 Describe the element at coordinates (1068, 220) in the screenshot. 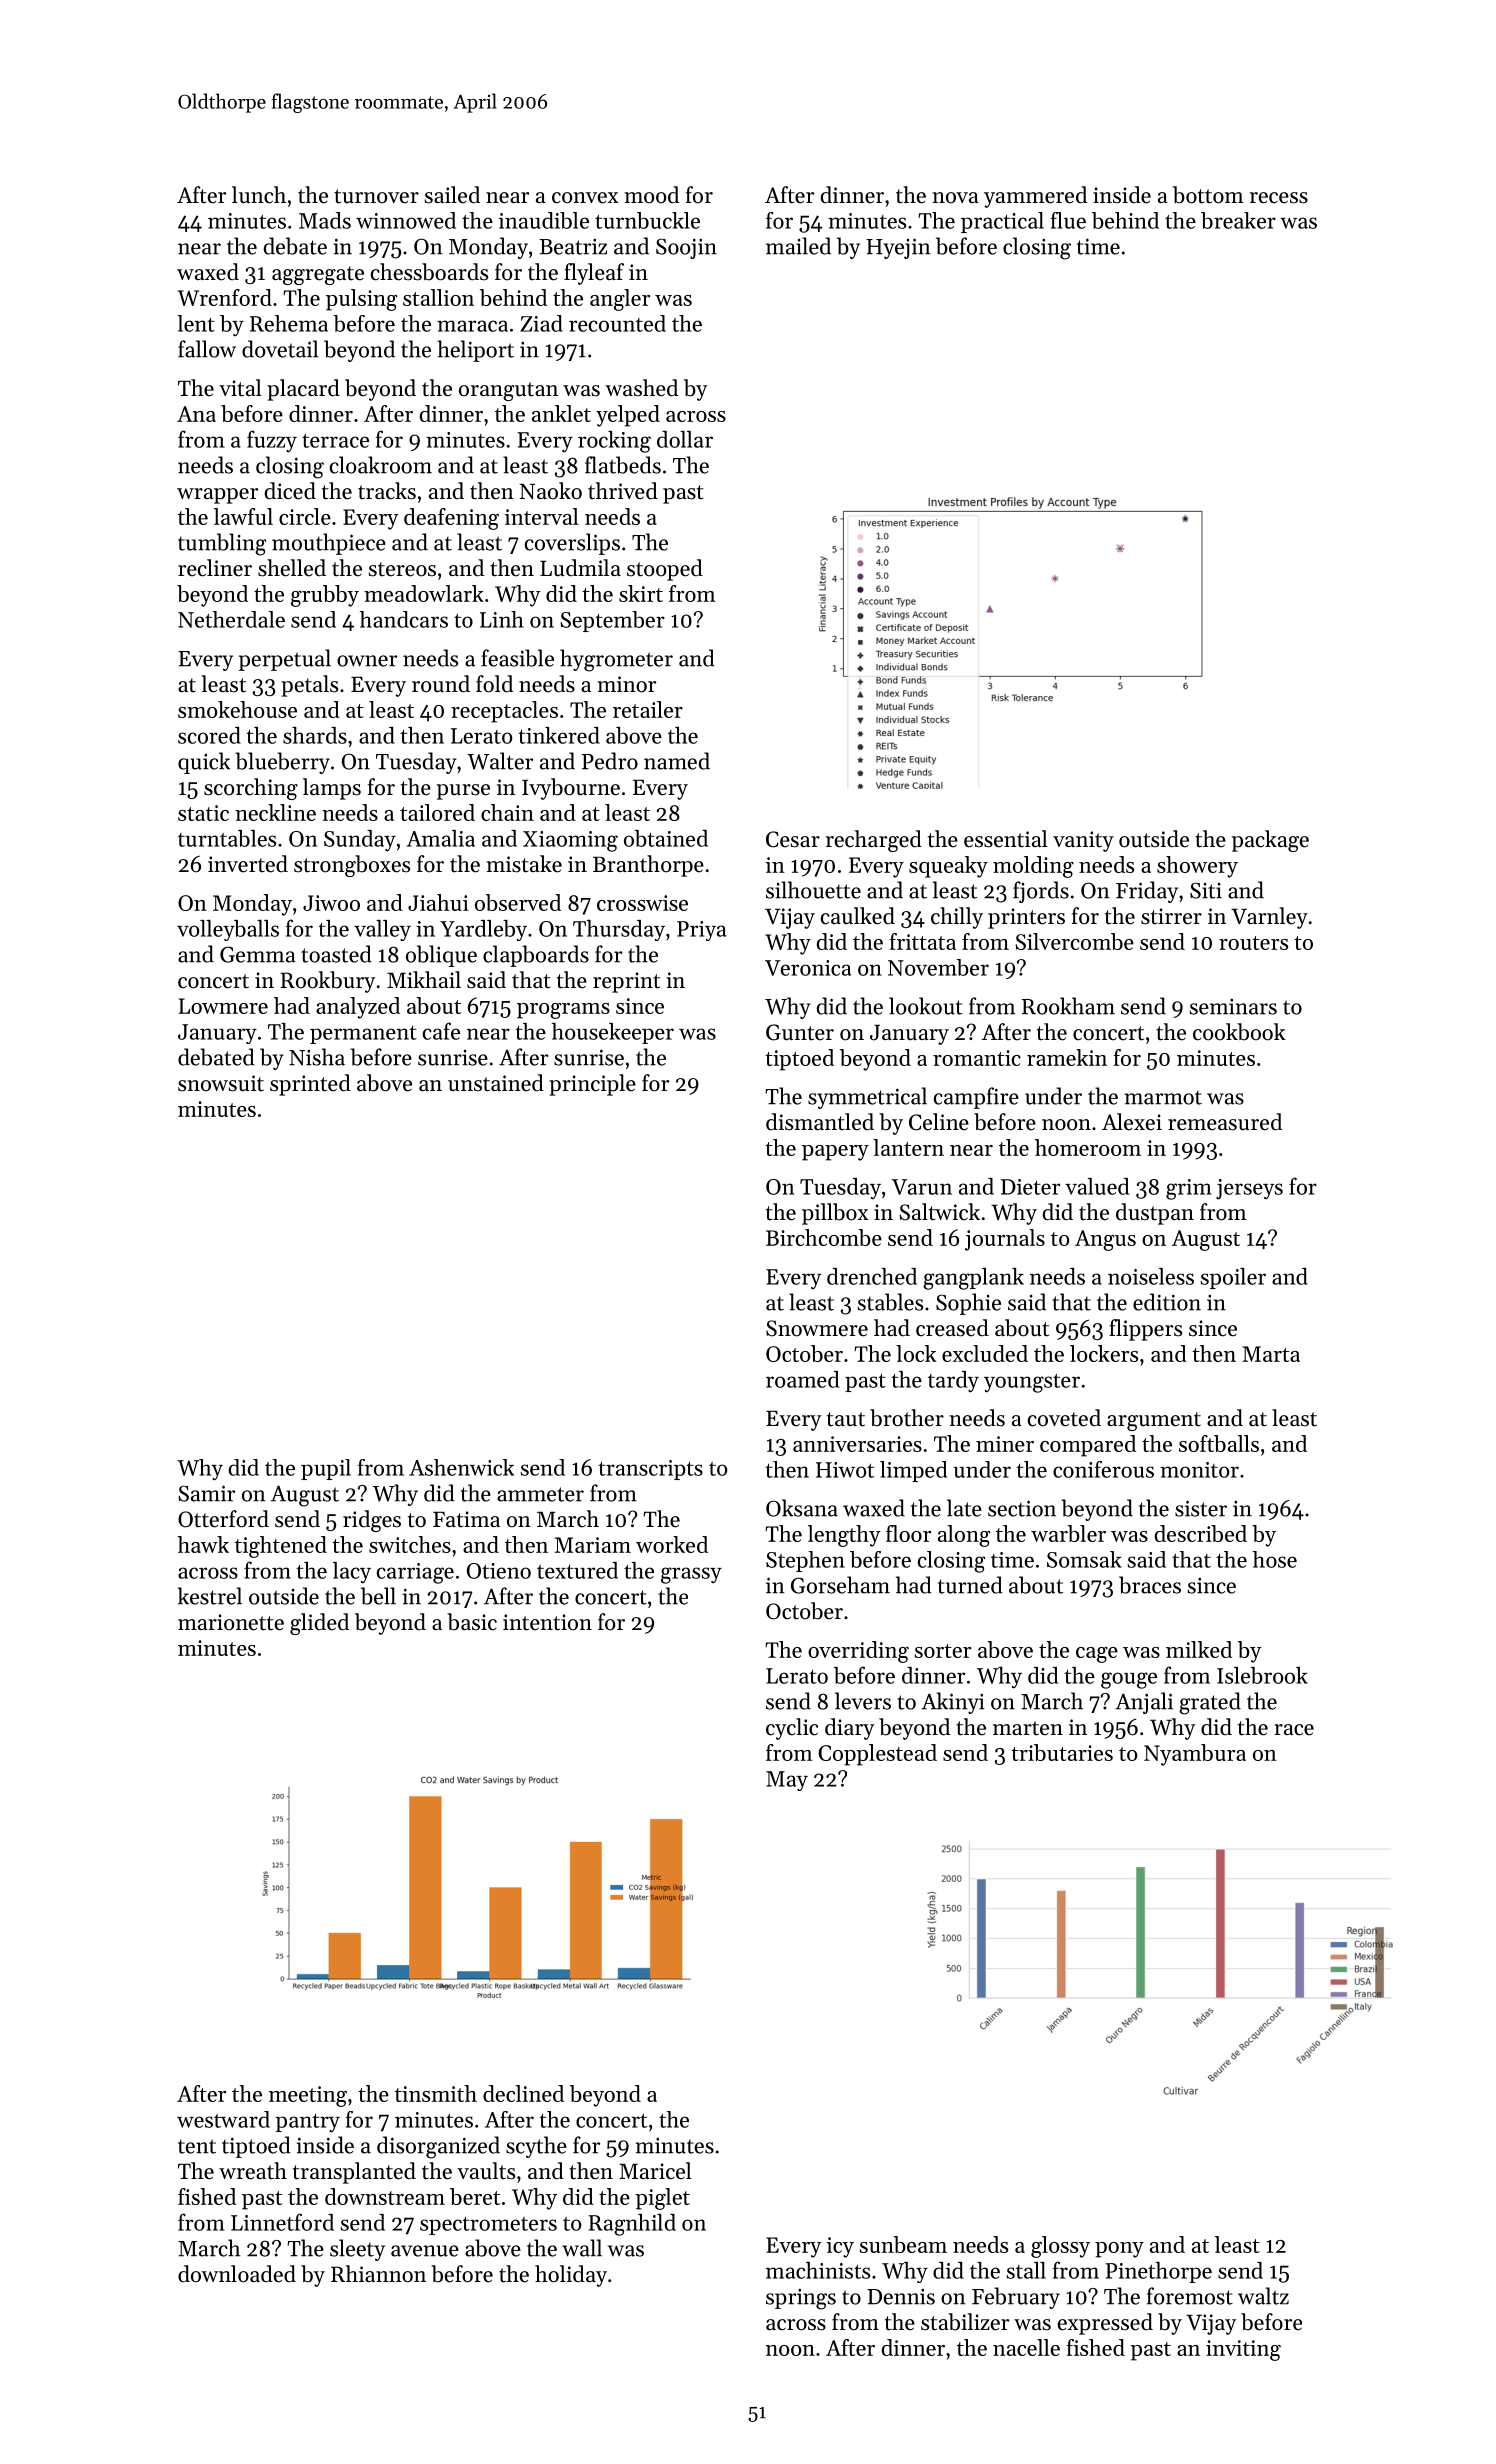

I see `flue` at that location.
